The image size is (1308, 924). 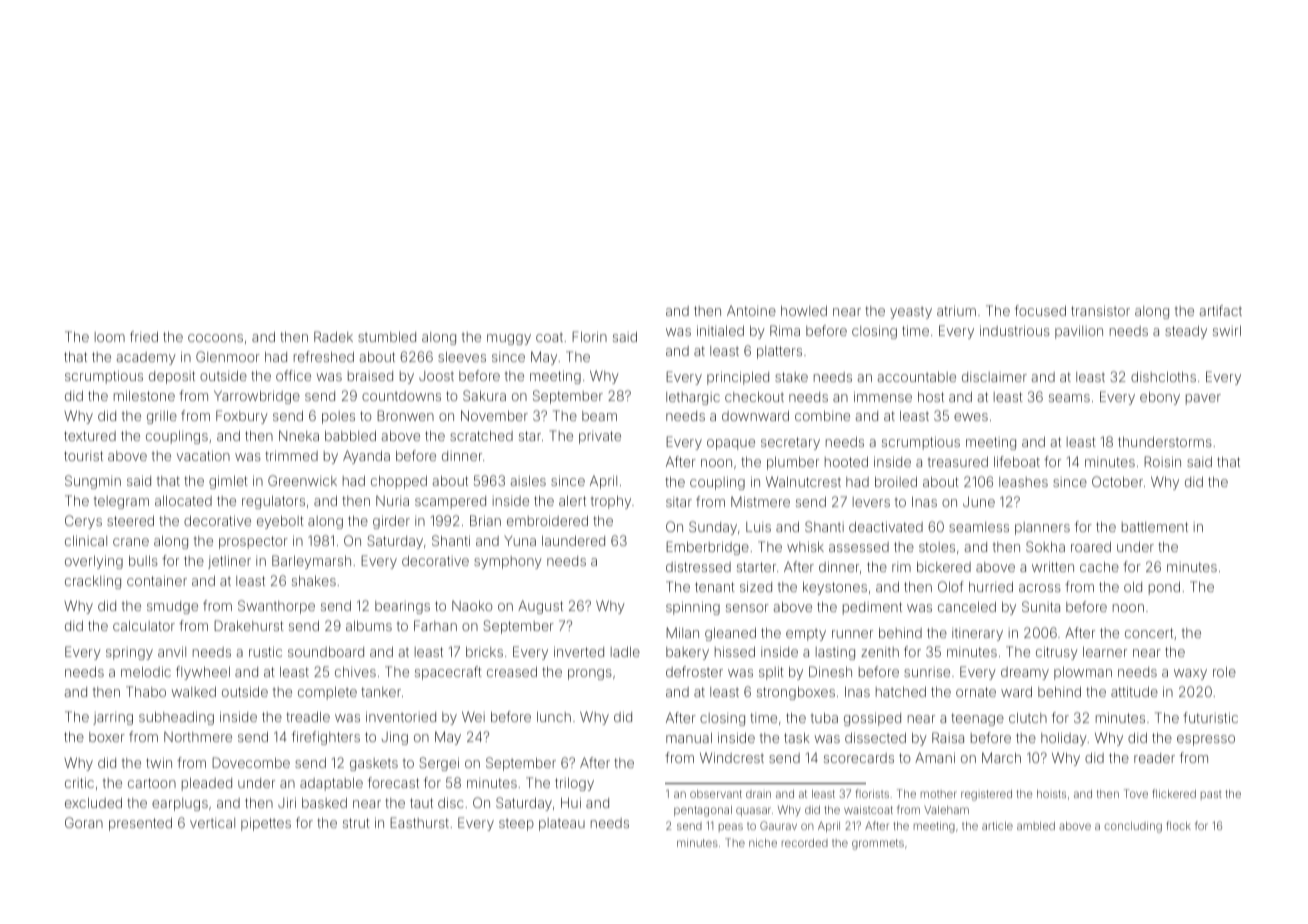 I want to click on defroster, so click(x=694, y=671).
